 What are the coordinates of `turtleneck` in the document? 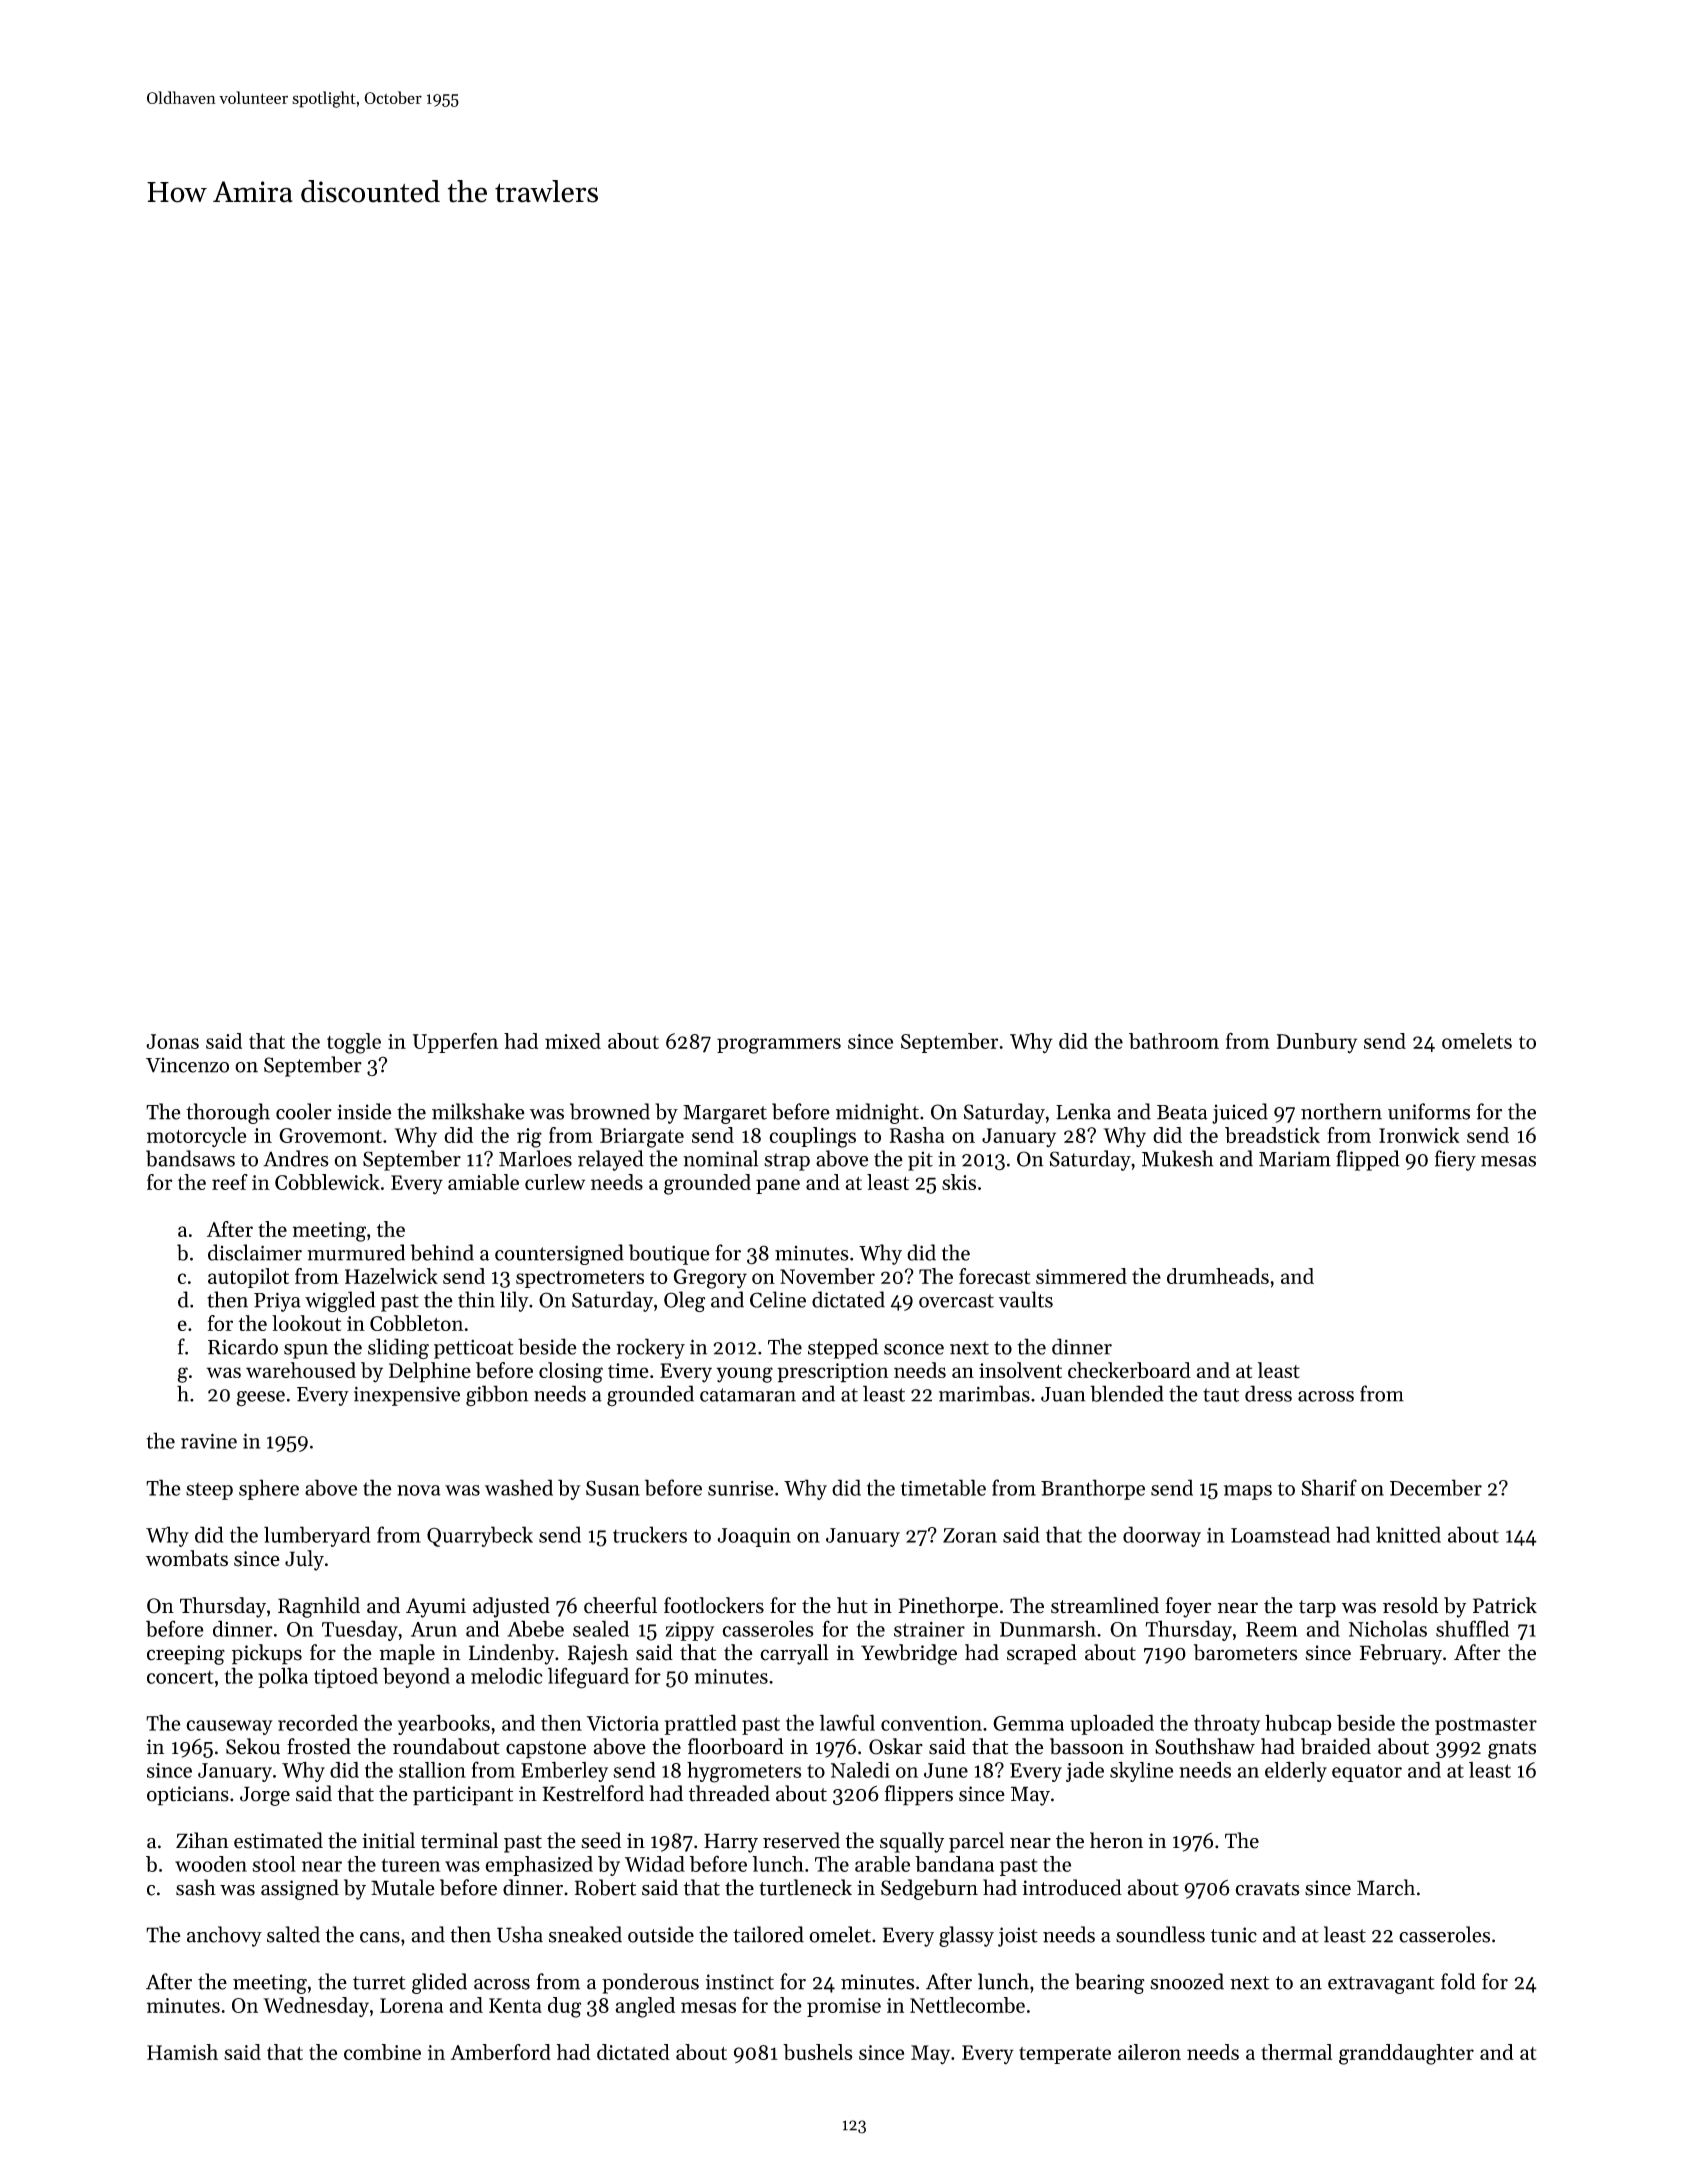 It's located at (805, 1887).
